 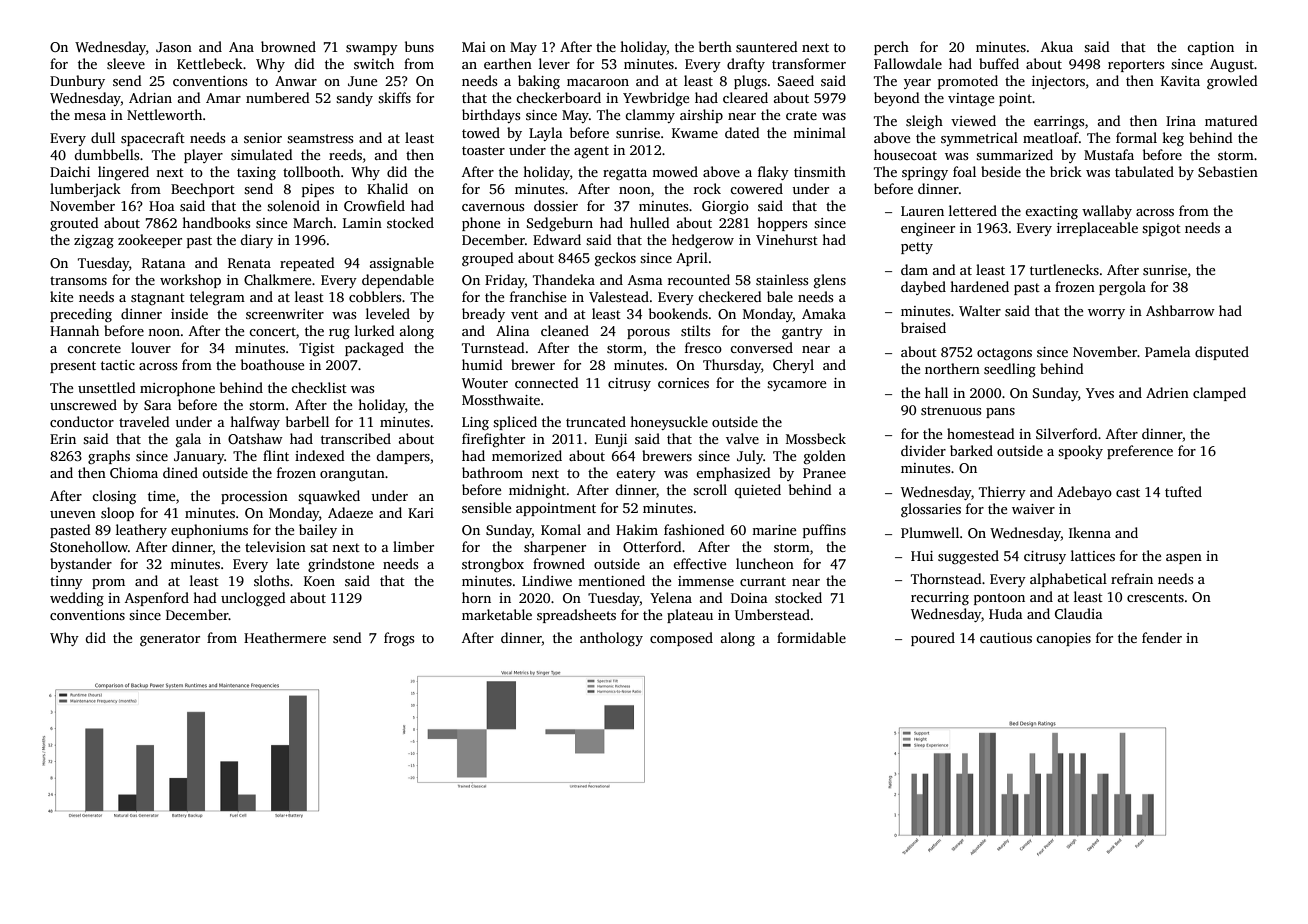 I want to click on Heathermere, so click(x=285, y=637).
